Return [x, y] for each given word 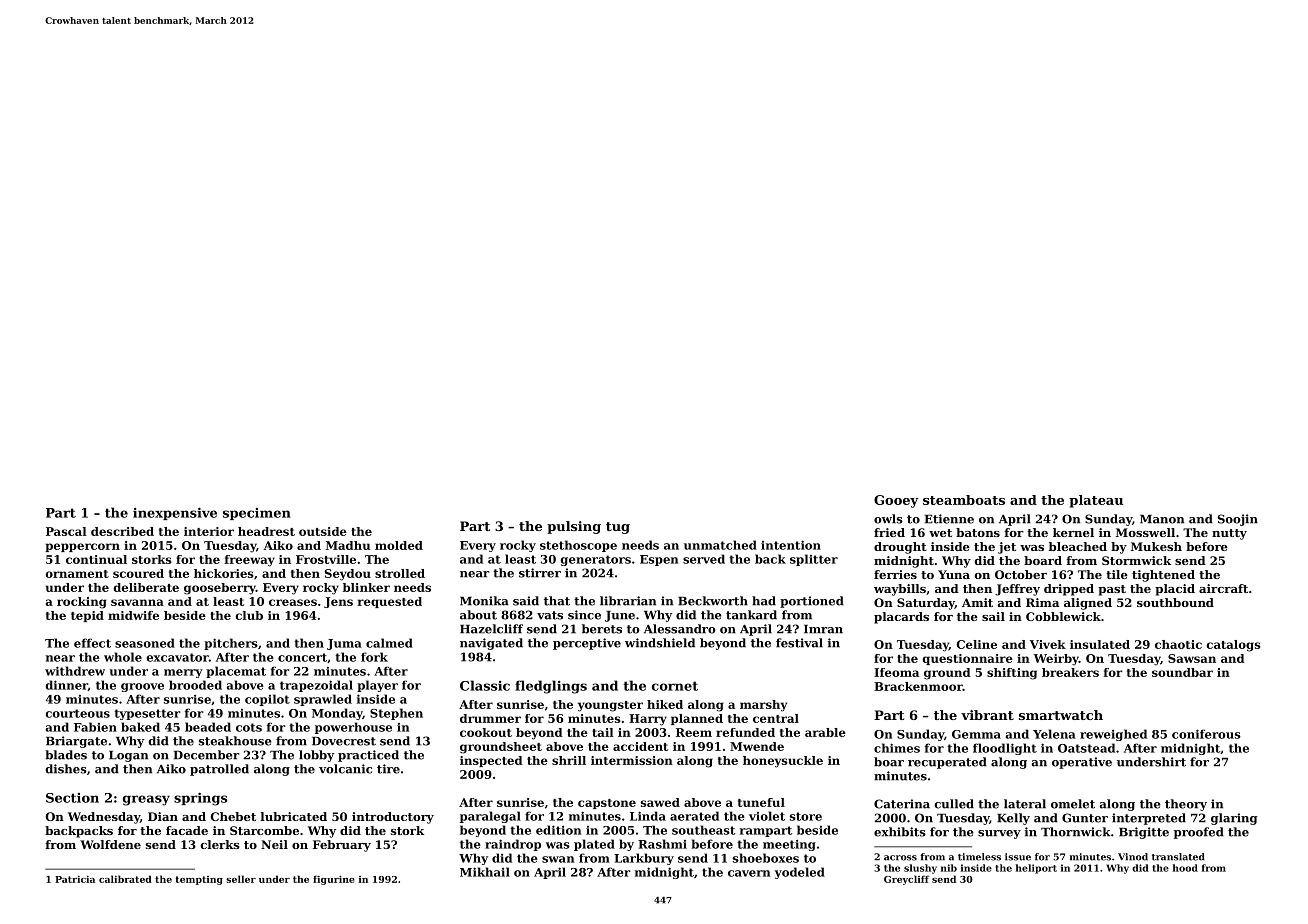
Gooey [896, 501]
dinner [66, 685]
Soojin [1238, 520]
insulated [1100, 644]
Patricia [75, 879]
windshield [660, 643]
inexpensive [175, 513]
